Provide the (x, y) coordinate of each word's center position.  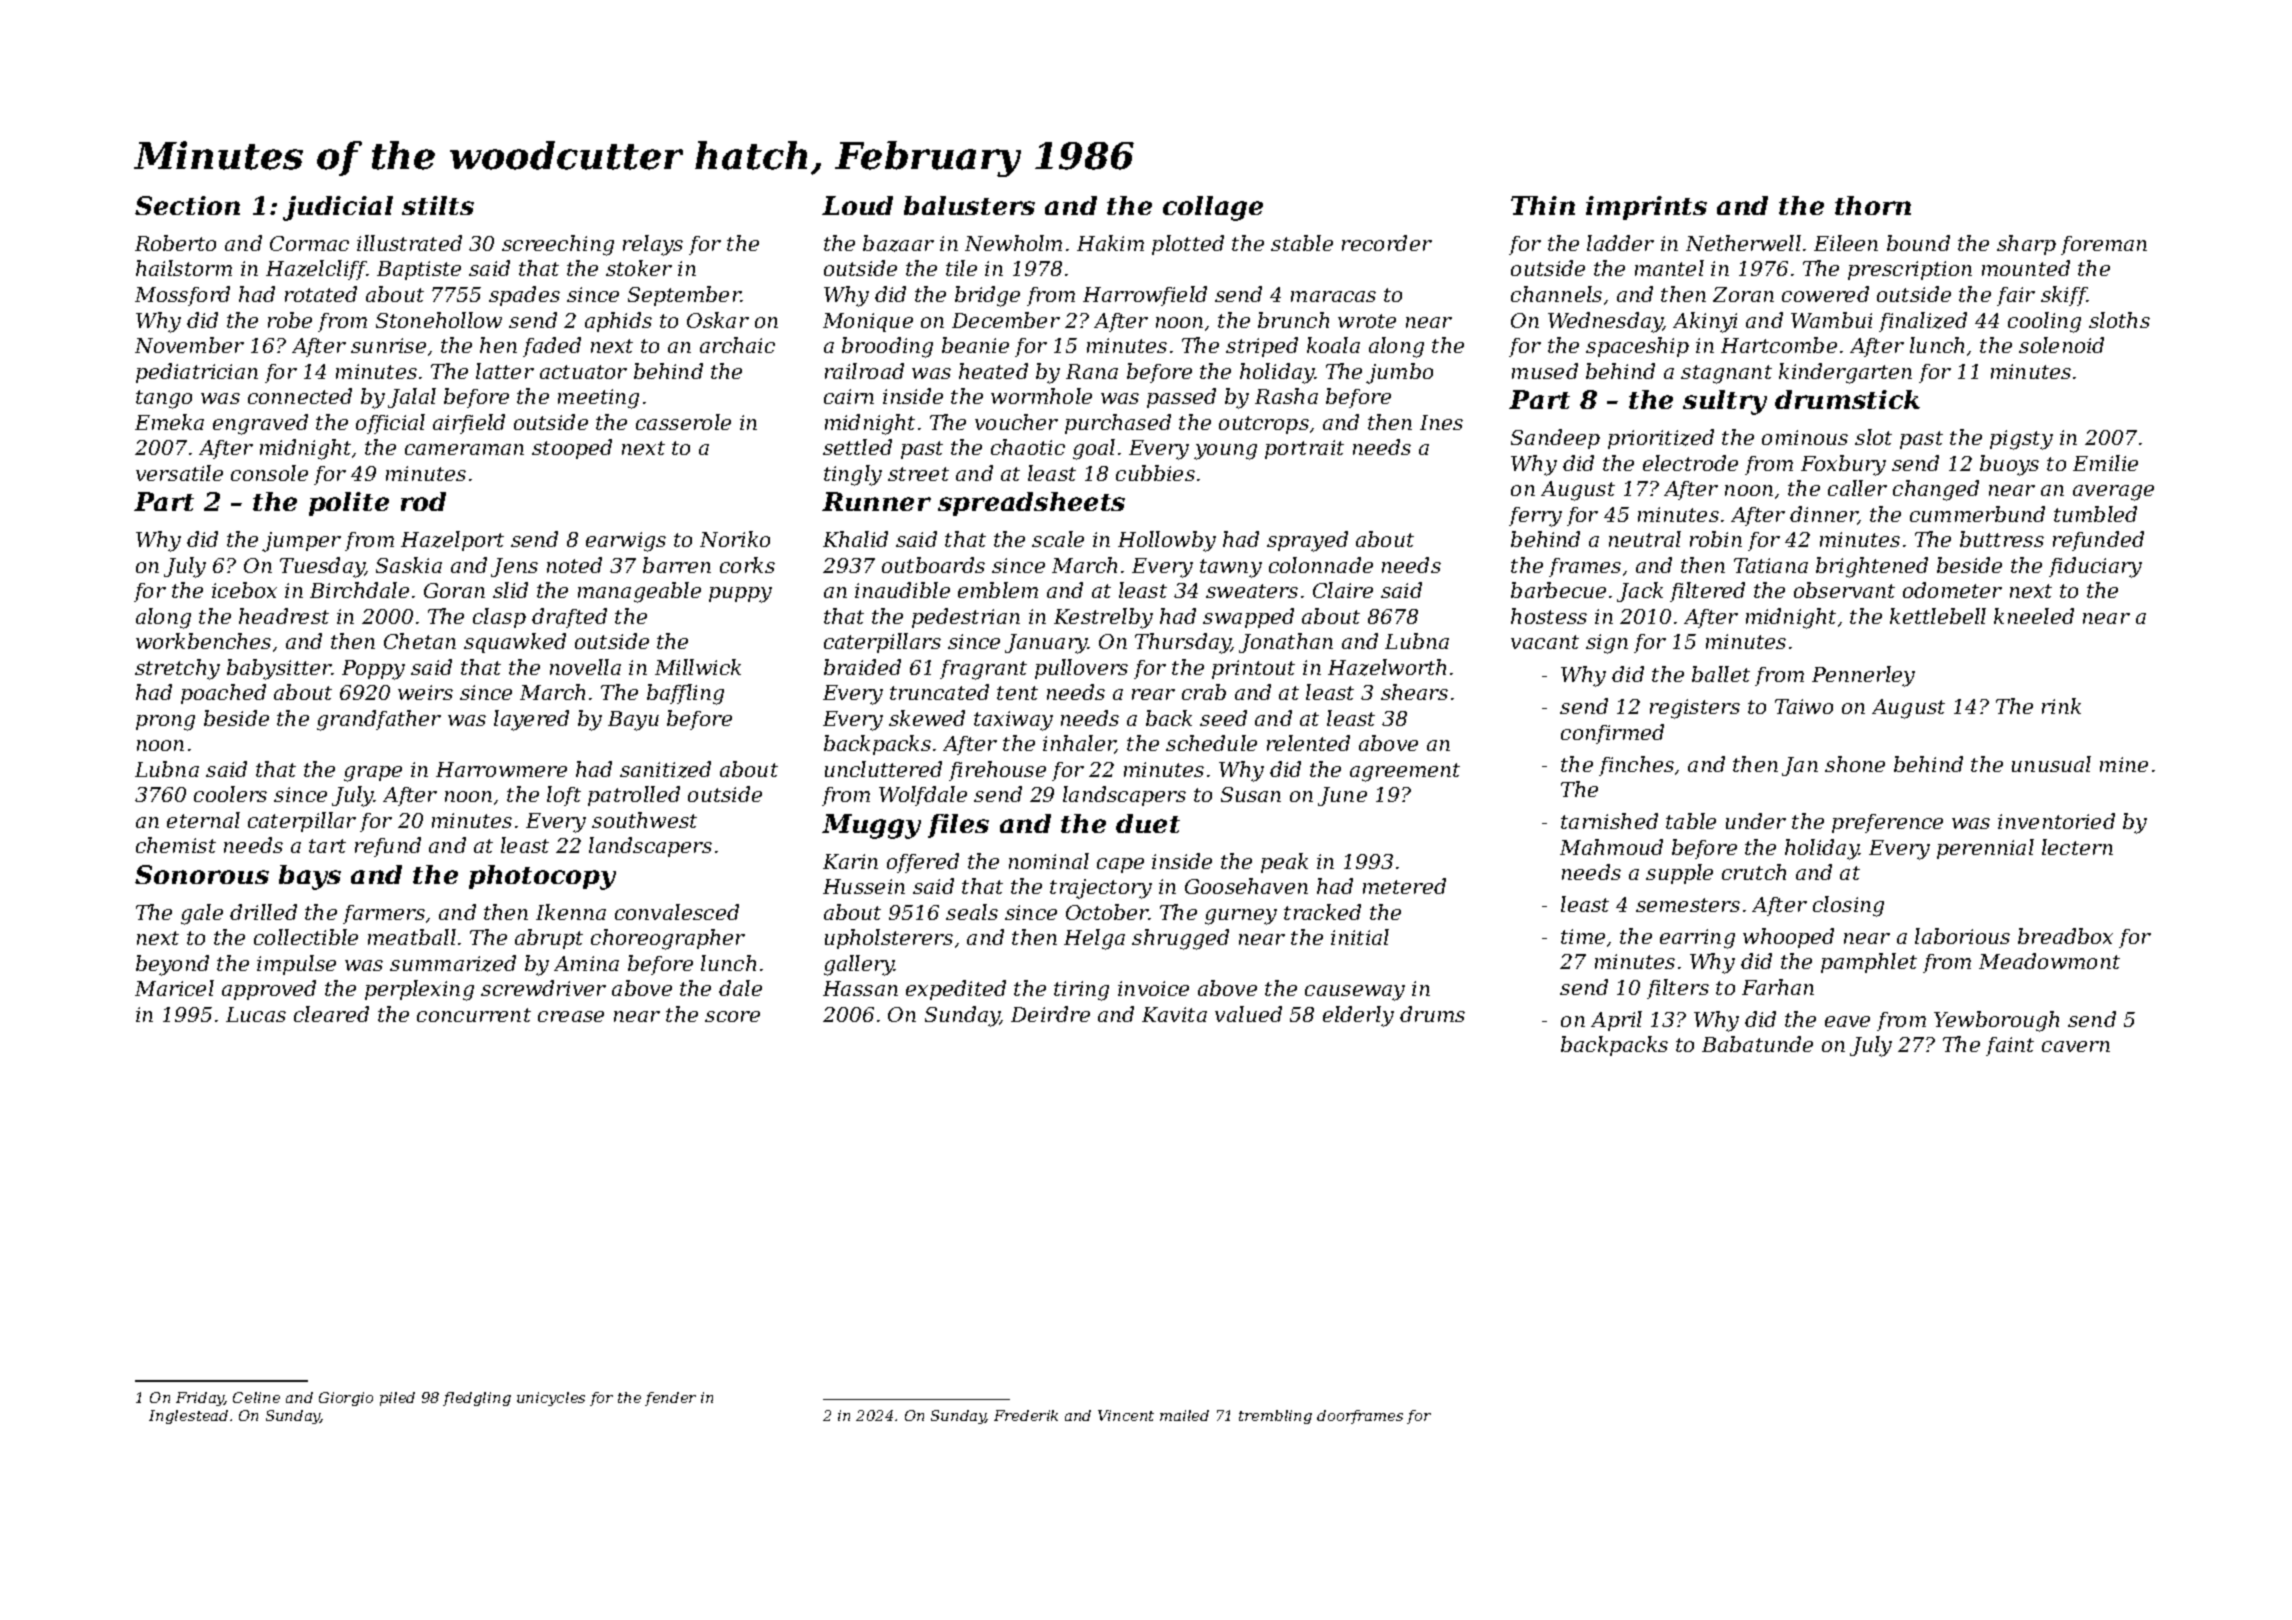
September (684, 296)
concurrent (474, 1015)
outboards (933, 565)
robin (1716, 539)
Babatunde (1757, 1044)
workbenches (203, 641)
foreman (2104, 245)
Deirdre (1050, 1014)
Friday (200, 1399)
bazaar (898, 243)
